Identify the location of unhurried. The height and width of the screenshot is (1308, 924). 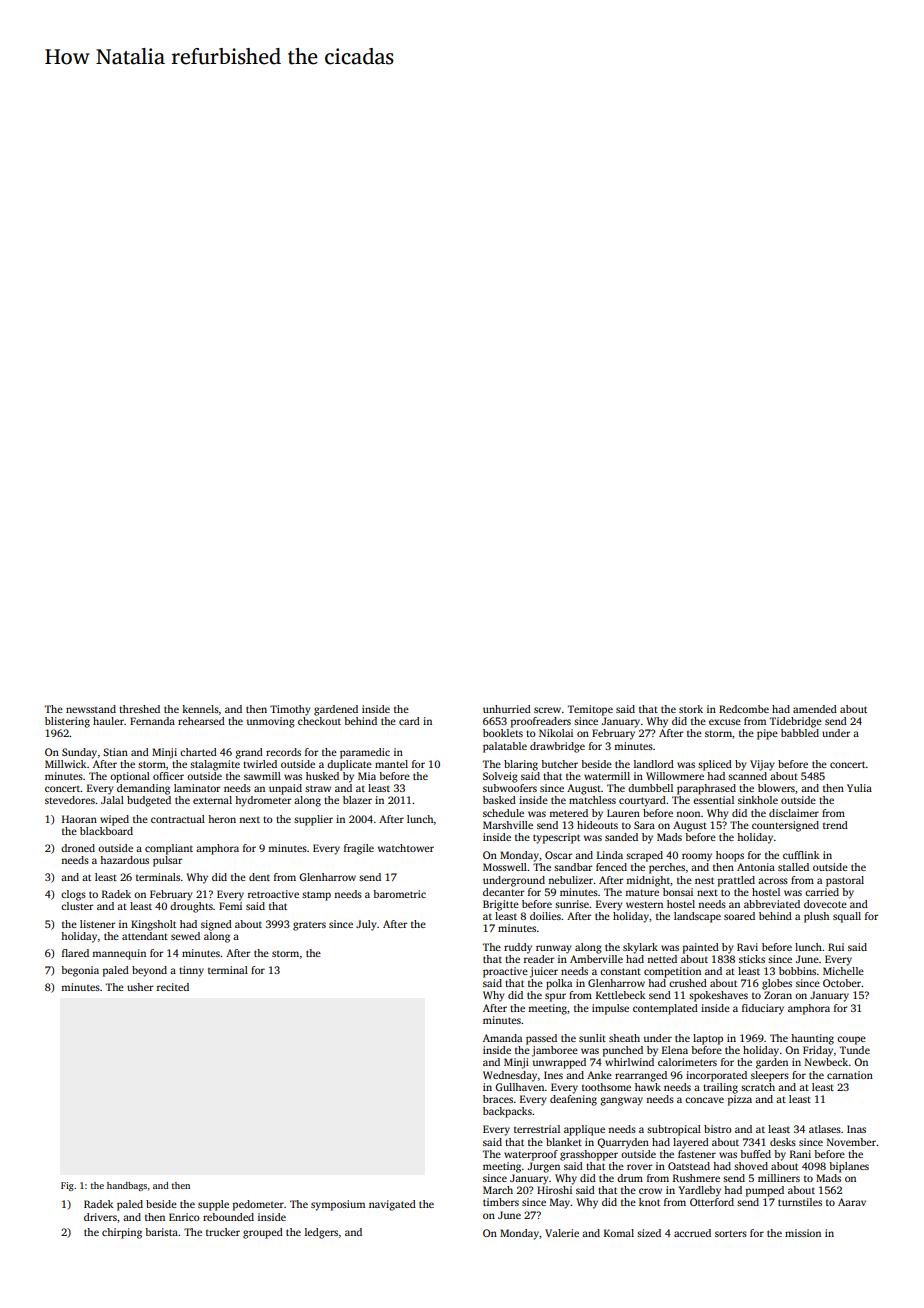
(507, 709).
